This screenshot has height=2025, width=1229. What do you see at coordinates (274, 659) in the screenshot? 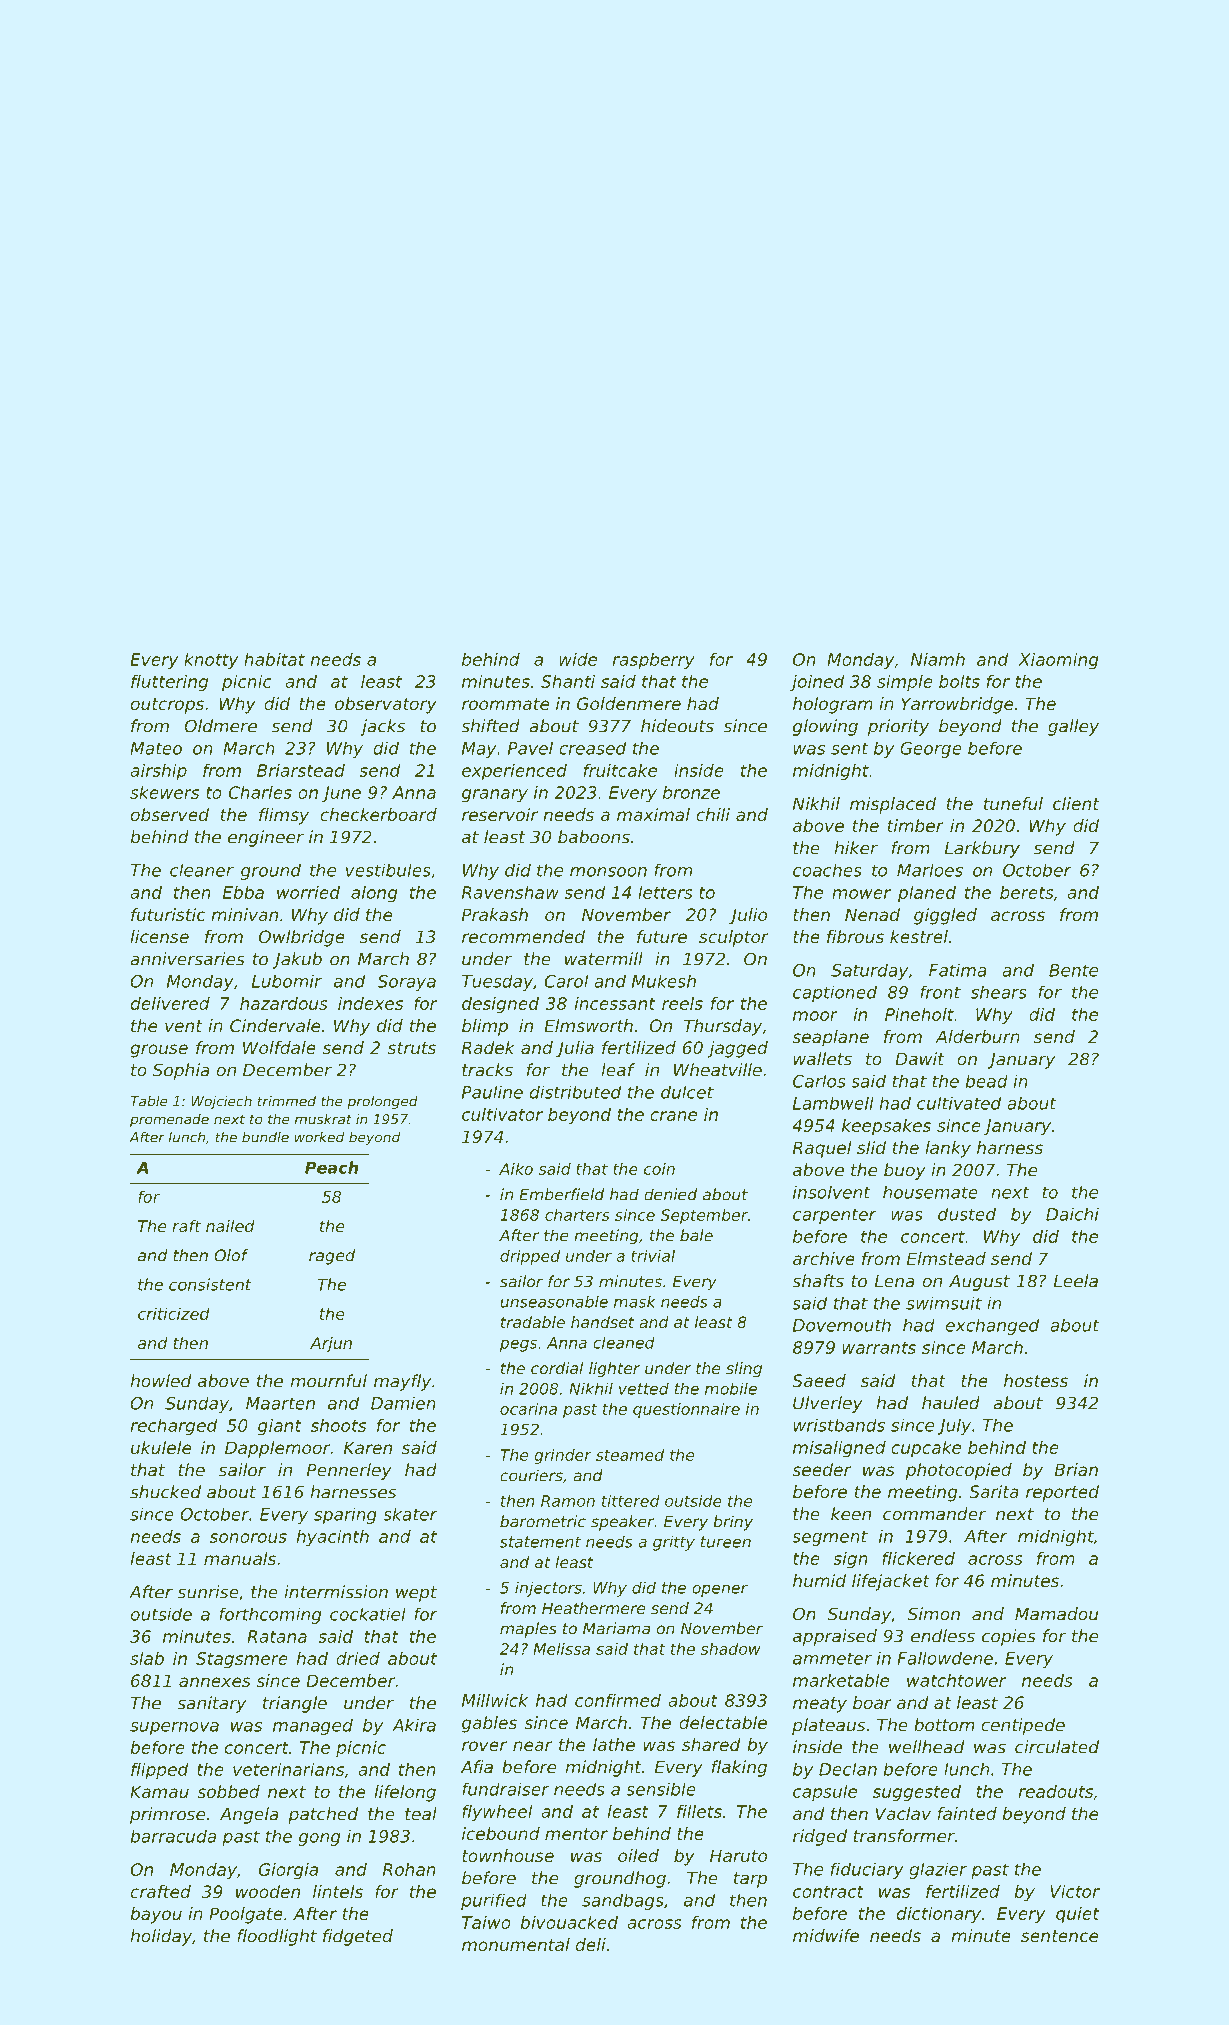
I see `habitat` at bounding box center [274, 659].
